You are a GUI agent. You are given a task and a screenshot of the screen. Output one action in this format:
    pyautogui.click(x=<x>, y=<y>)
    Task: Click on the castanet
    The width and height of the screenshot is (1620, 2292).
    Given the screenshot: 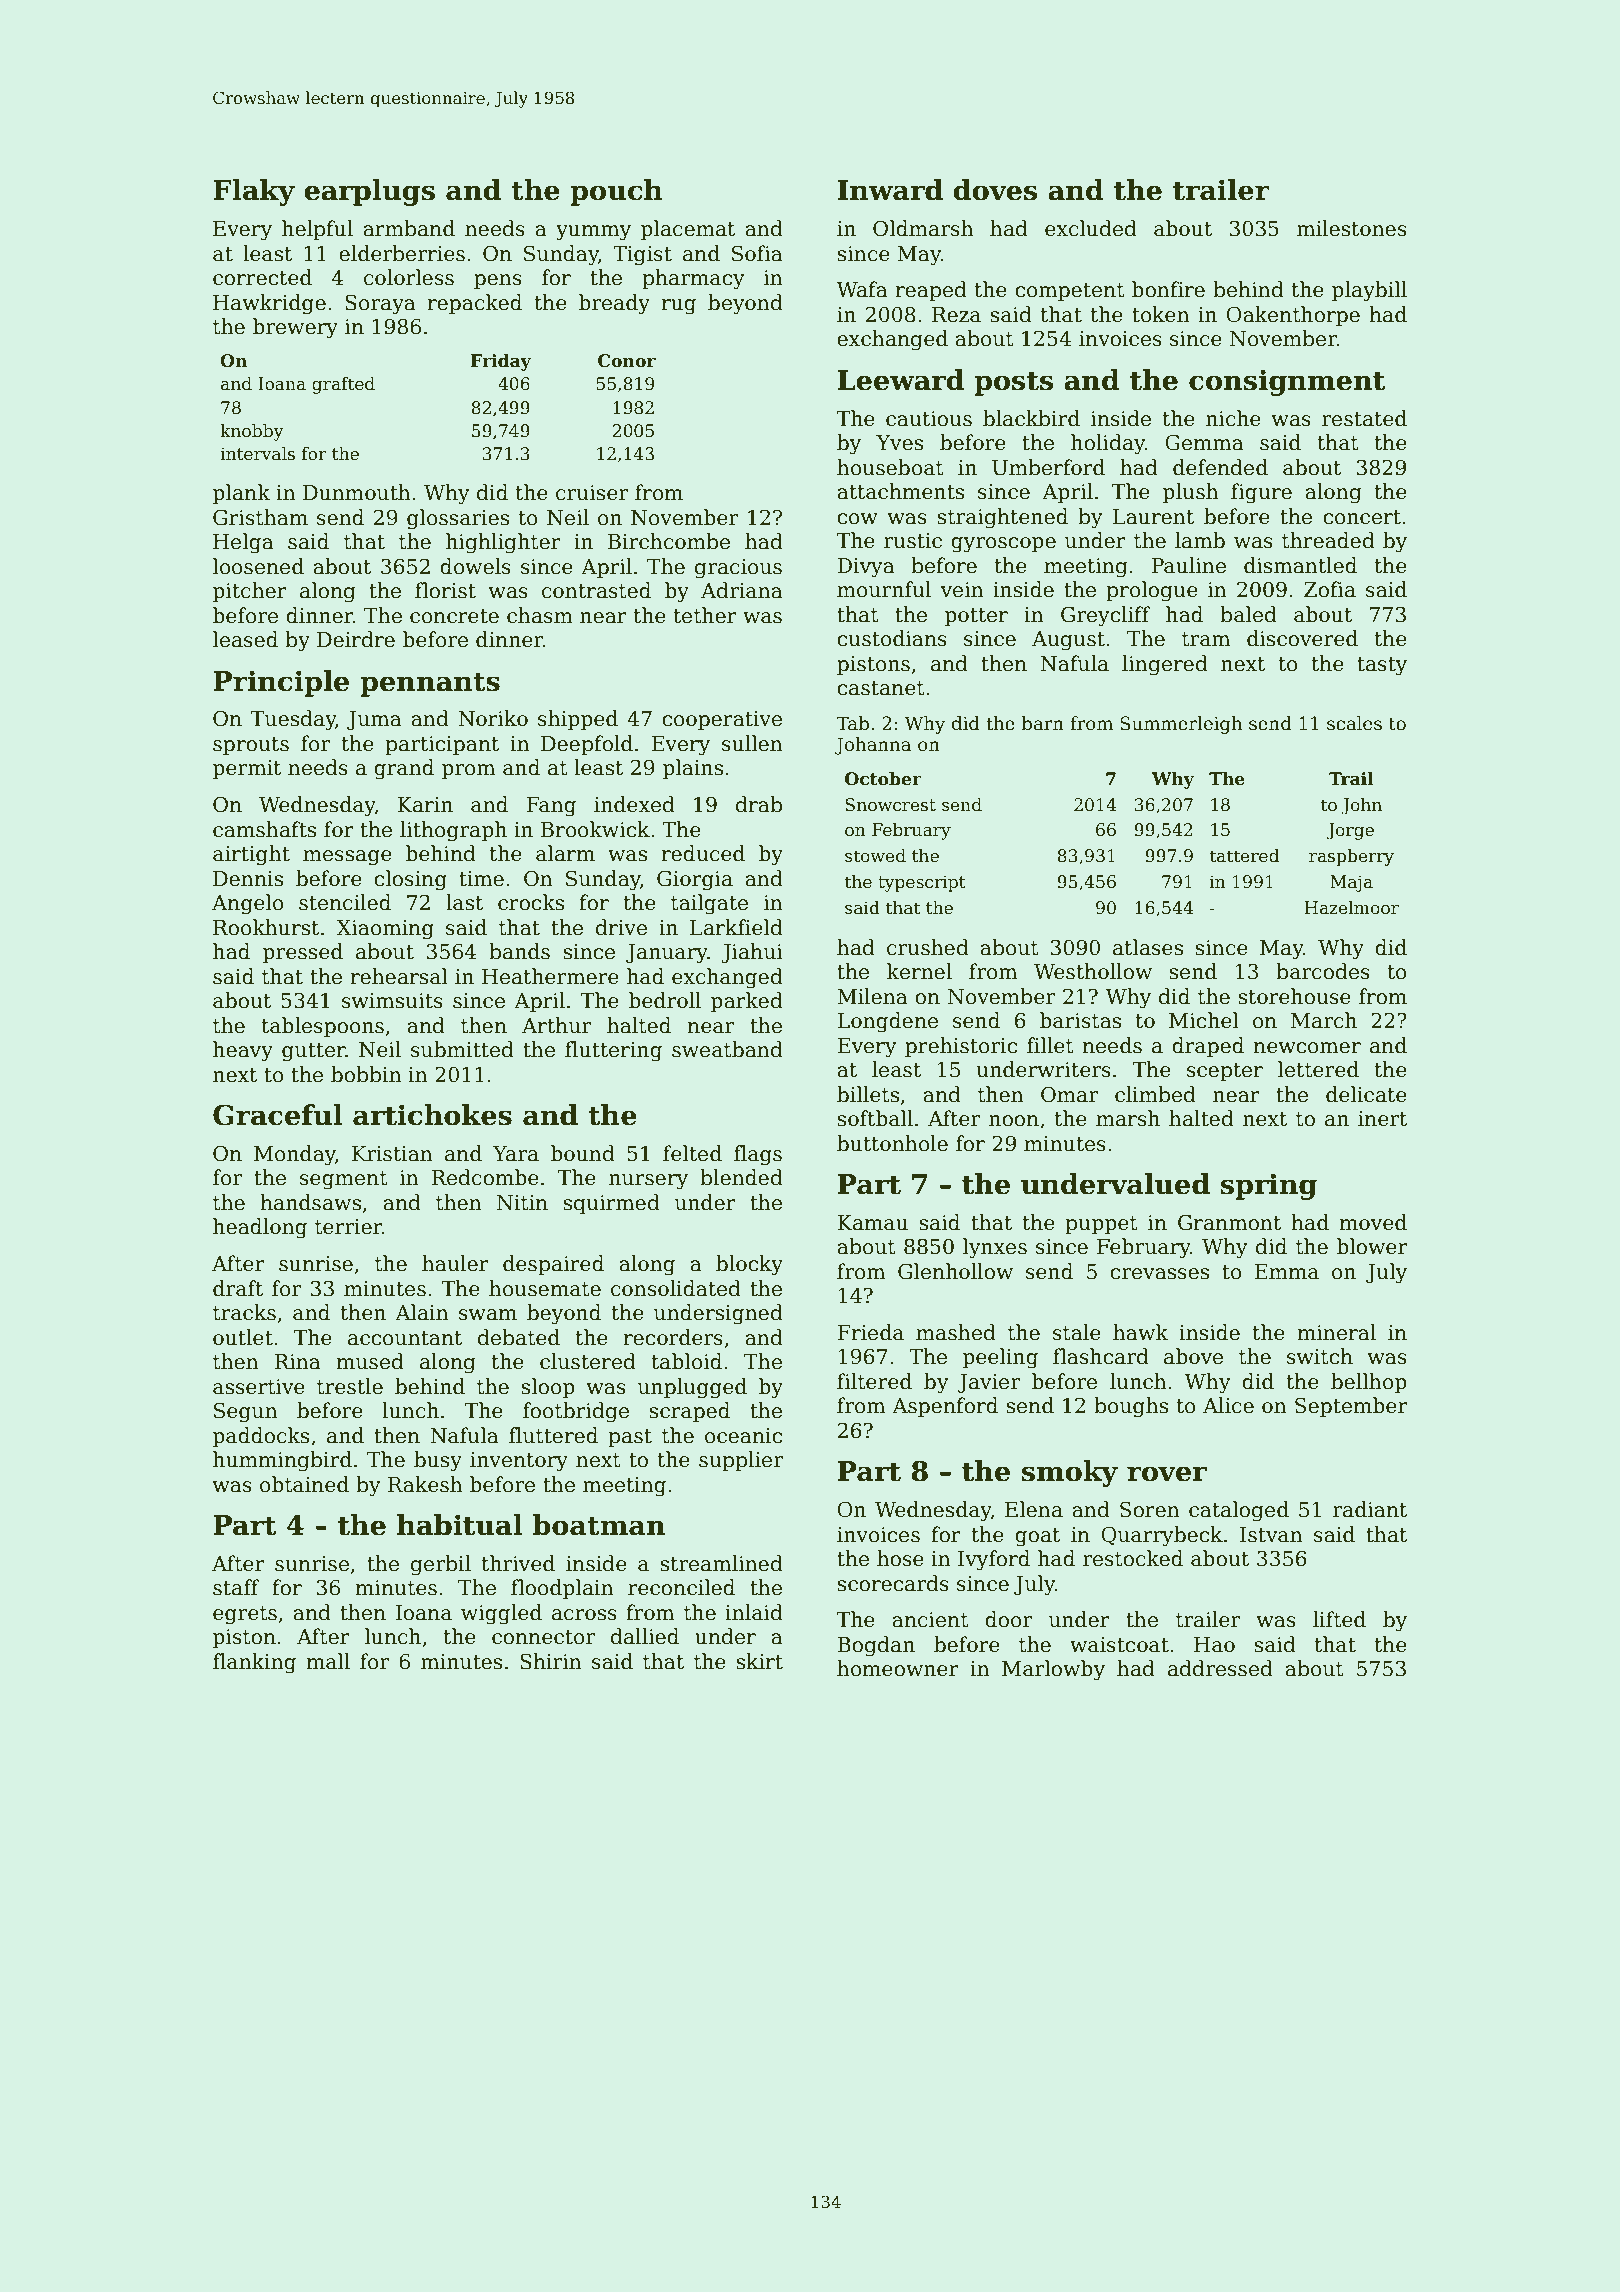 What is the action you would take?
    pyautogui.click(x=881, y=688)
